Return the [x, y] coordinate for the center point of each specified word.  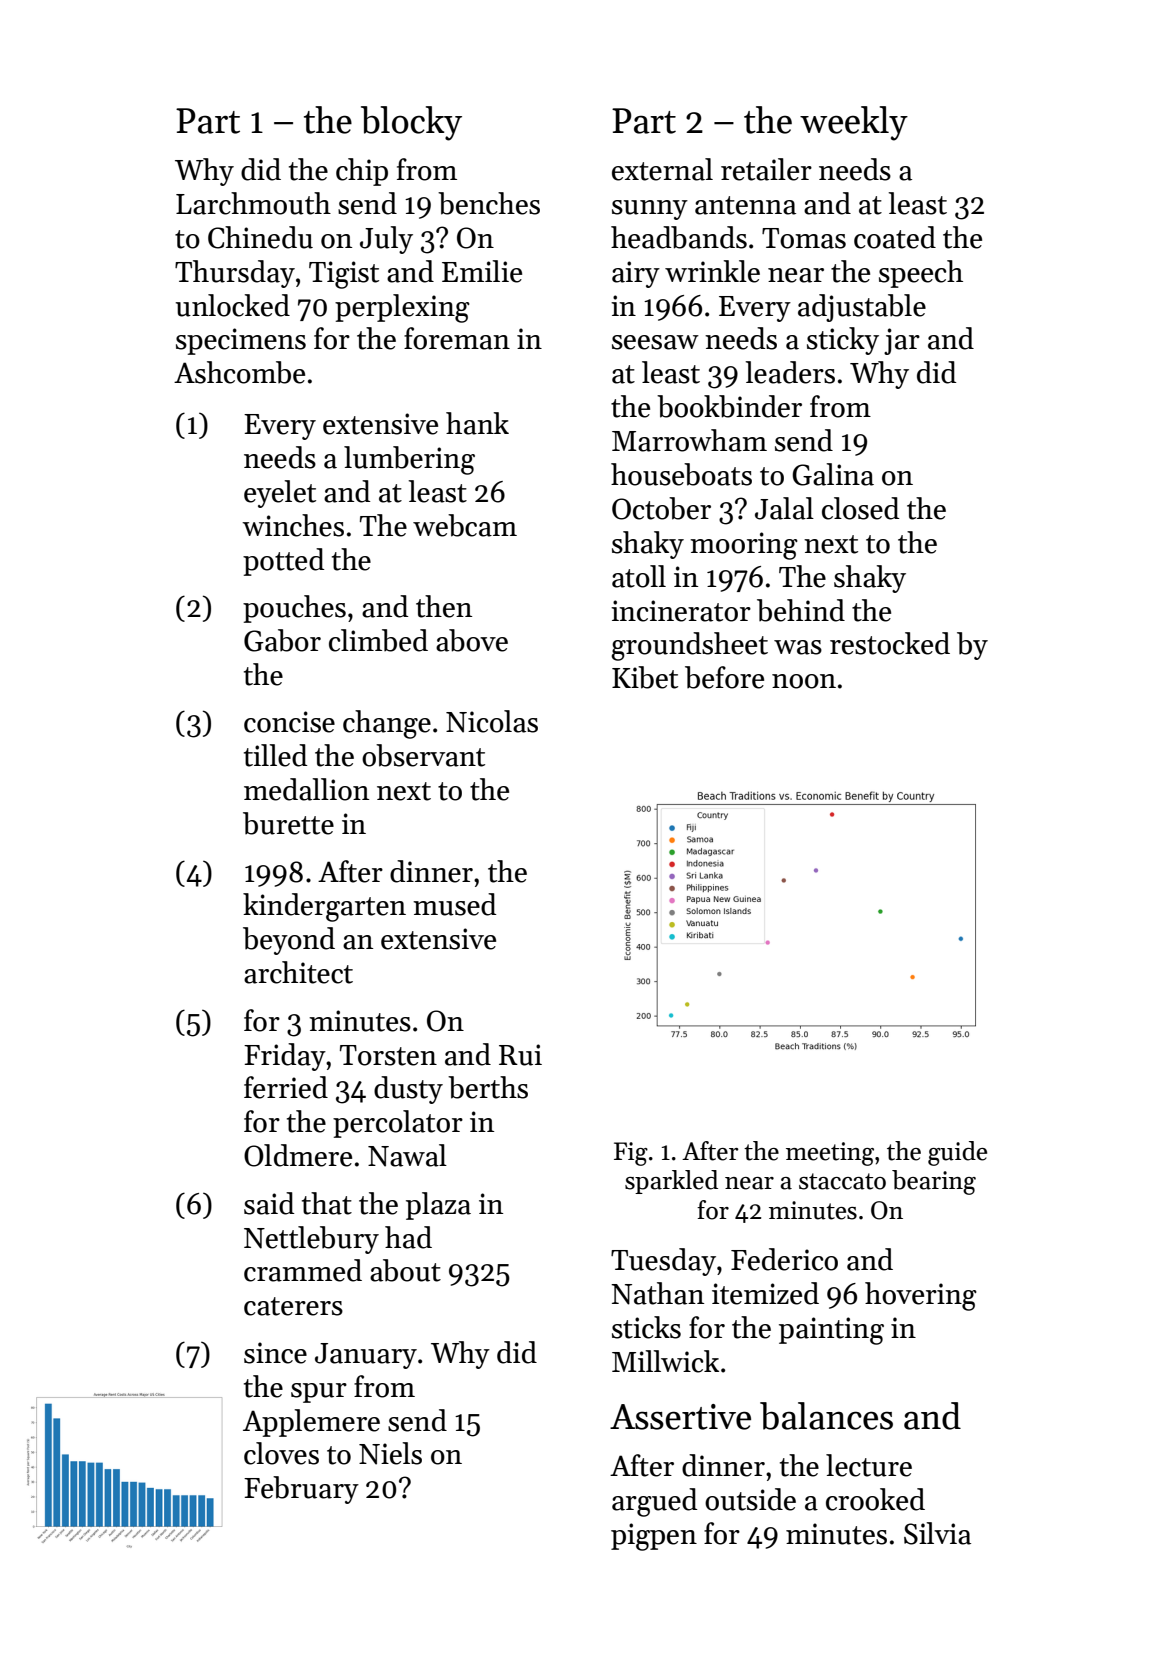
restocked [890, 643]
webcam [465, 525]
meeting [830, 1154]
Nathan [657, 1293]
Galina [833, 474]
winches [293, 525]
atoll [639, 576]
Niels [390, 1453]
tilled [275, 755]
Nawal [407, 1155]
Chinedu [260, 237]
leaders [790, 372]
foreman [457, 338]
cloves [281, 1453]
